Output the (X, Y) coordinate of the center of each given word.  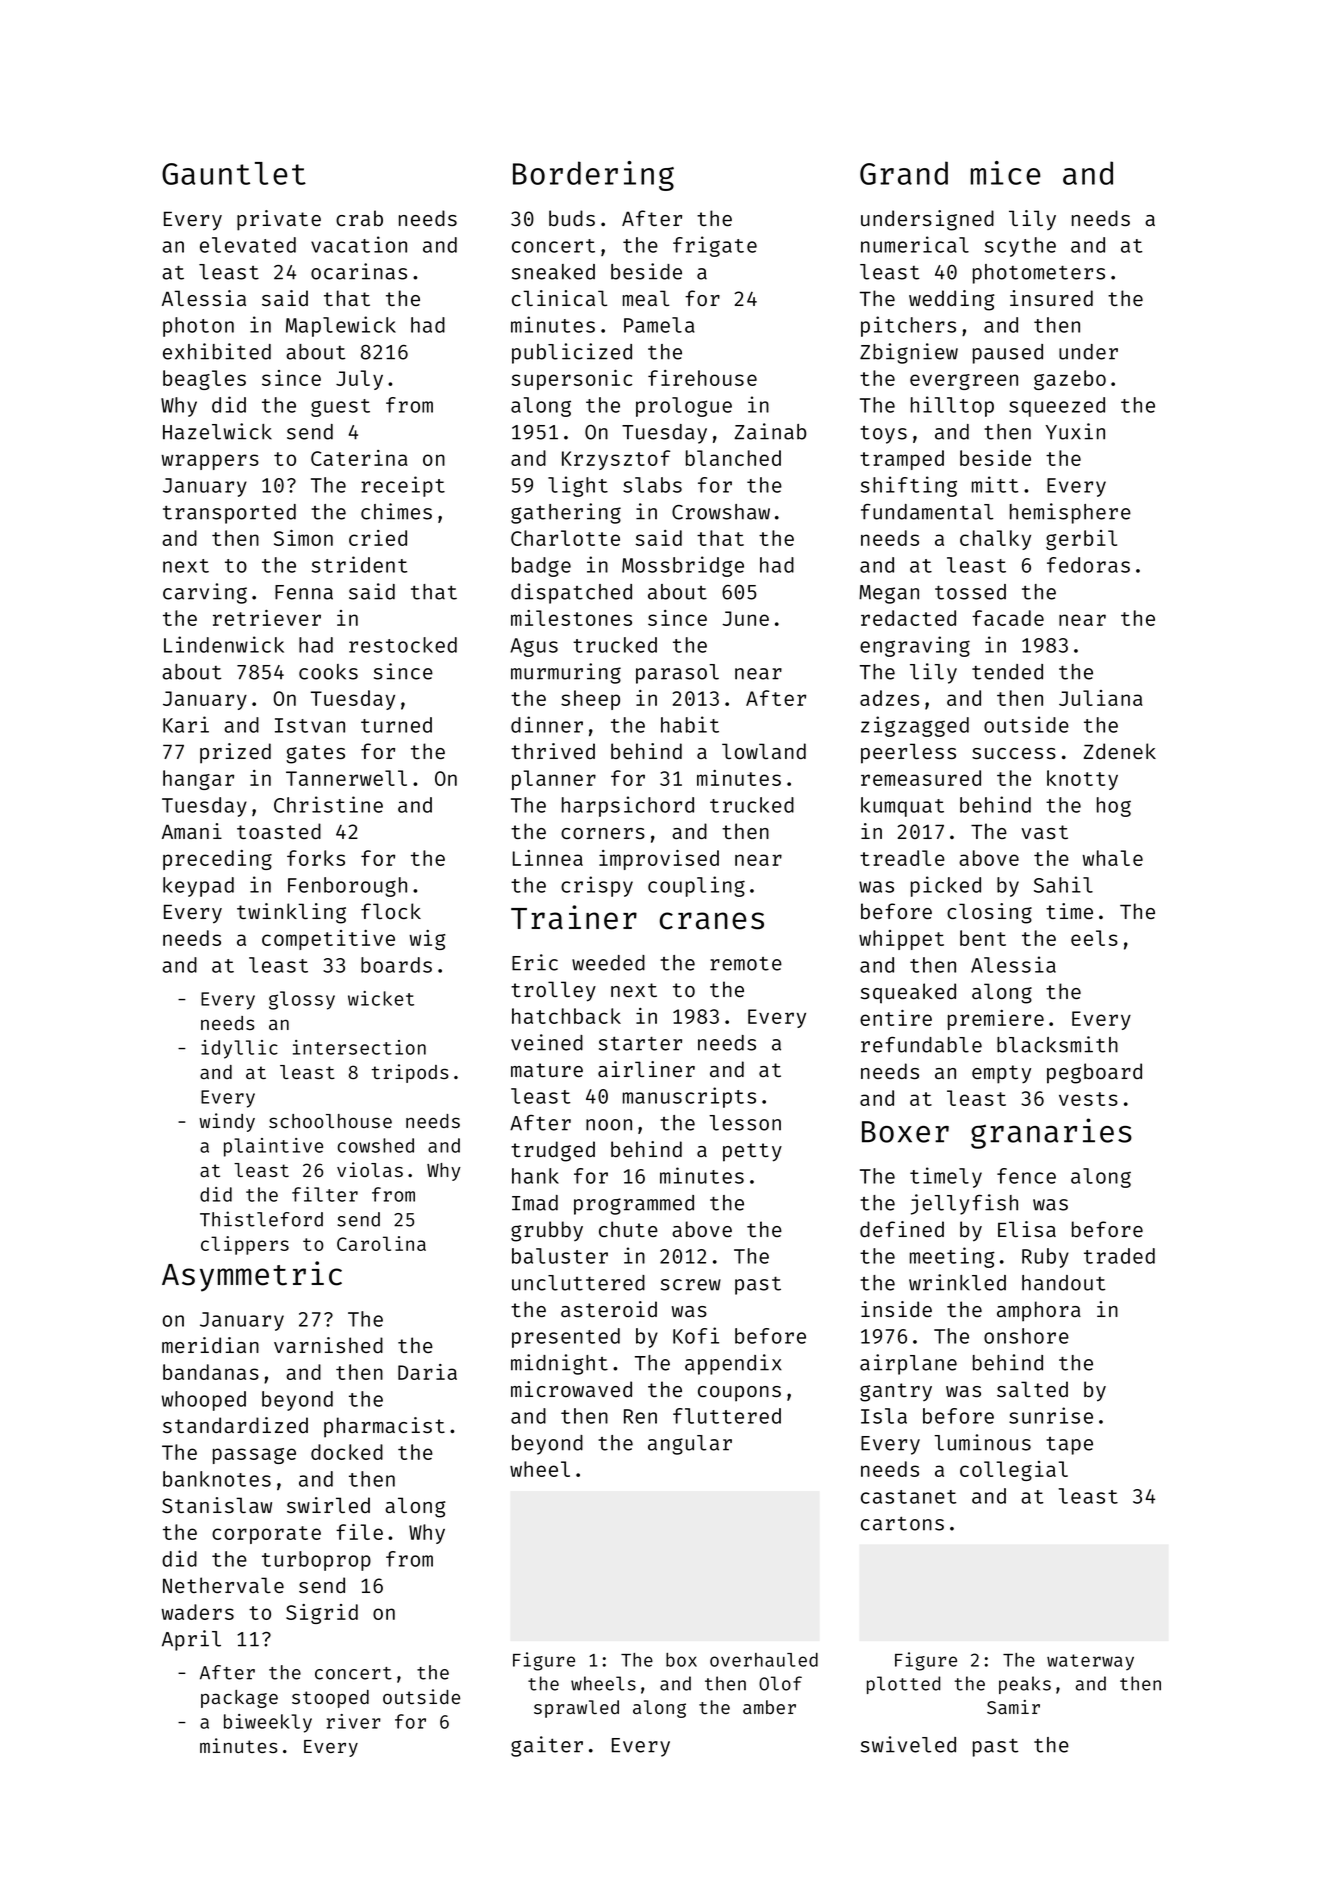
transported (229, 514)
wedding (951, 300)
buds (572, 218)
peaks (1025, 1685)
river (354, 1721)
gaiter (547, 1746)
